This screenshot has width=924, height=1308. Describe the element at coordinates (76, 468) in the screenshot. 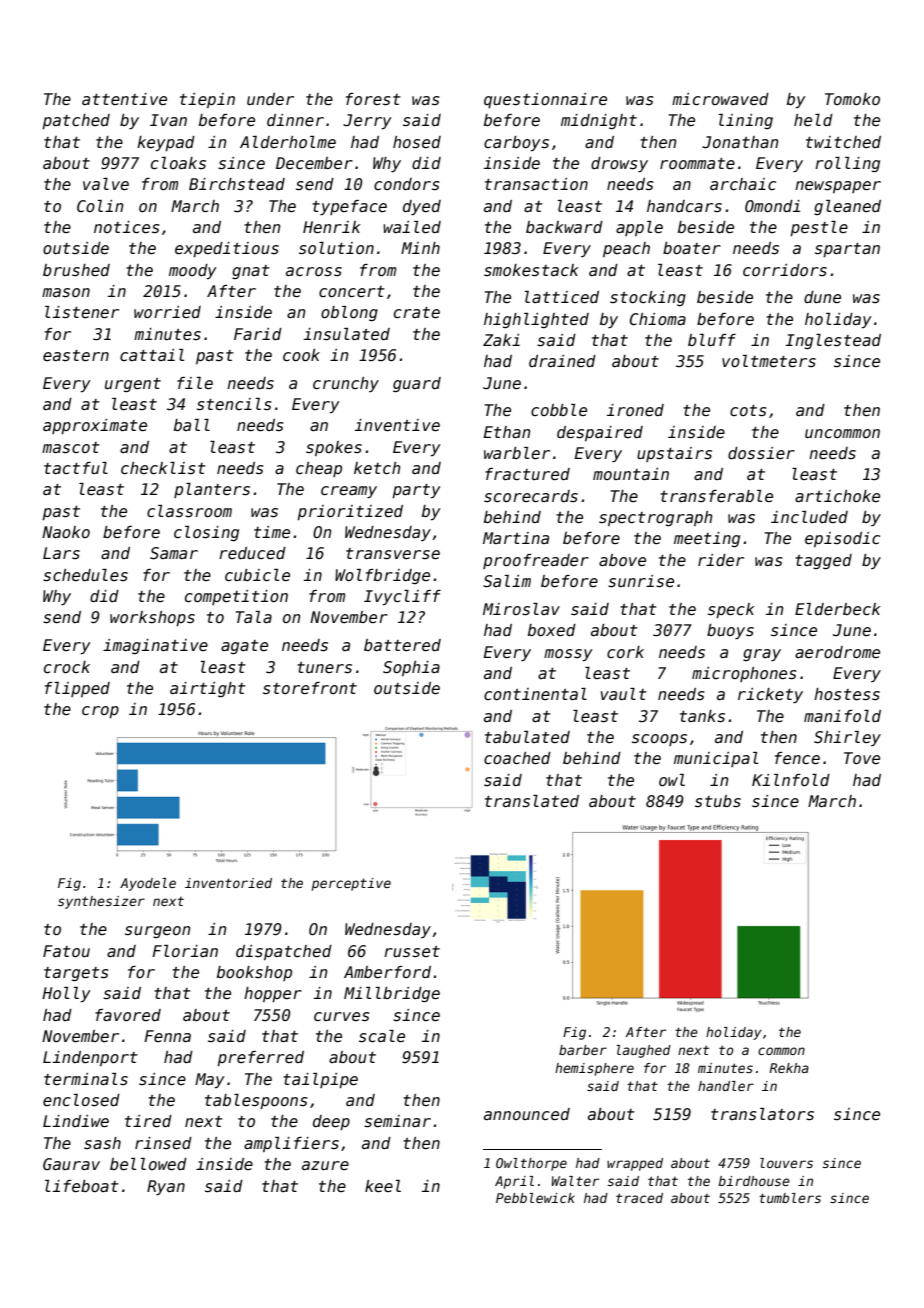

I see `tactful` at that location.
